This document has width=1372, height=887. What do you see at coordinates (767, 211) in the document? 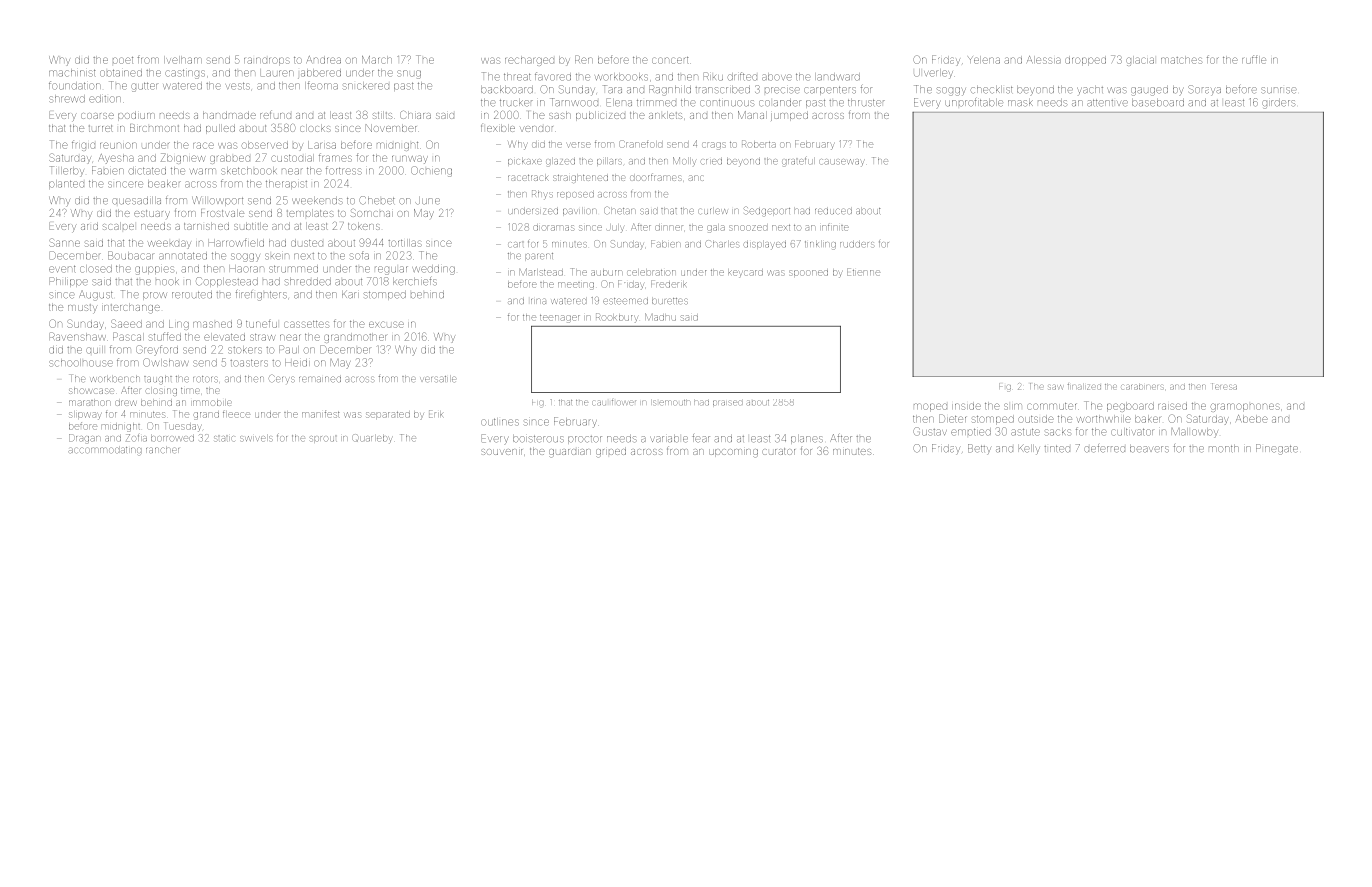
I see `Sedgeport` at bounding box center [767, 211].
